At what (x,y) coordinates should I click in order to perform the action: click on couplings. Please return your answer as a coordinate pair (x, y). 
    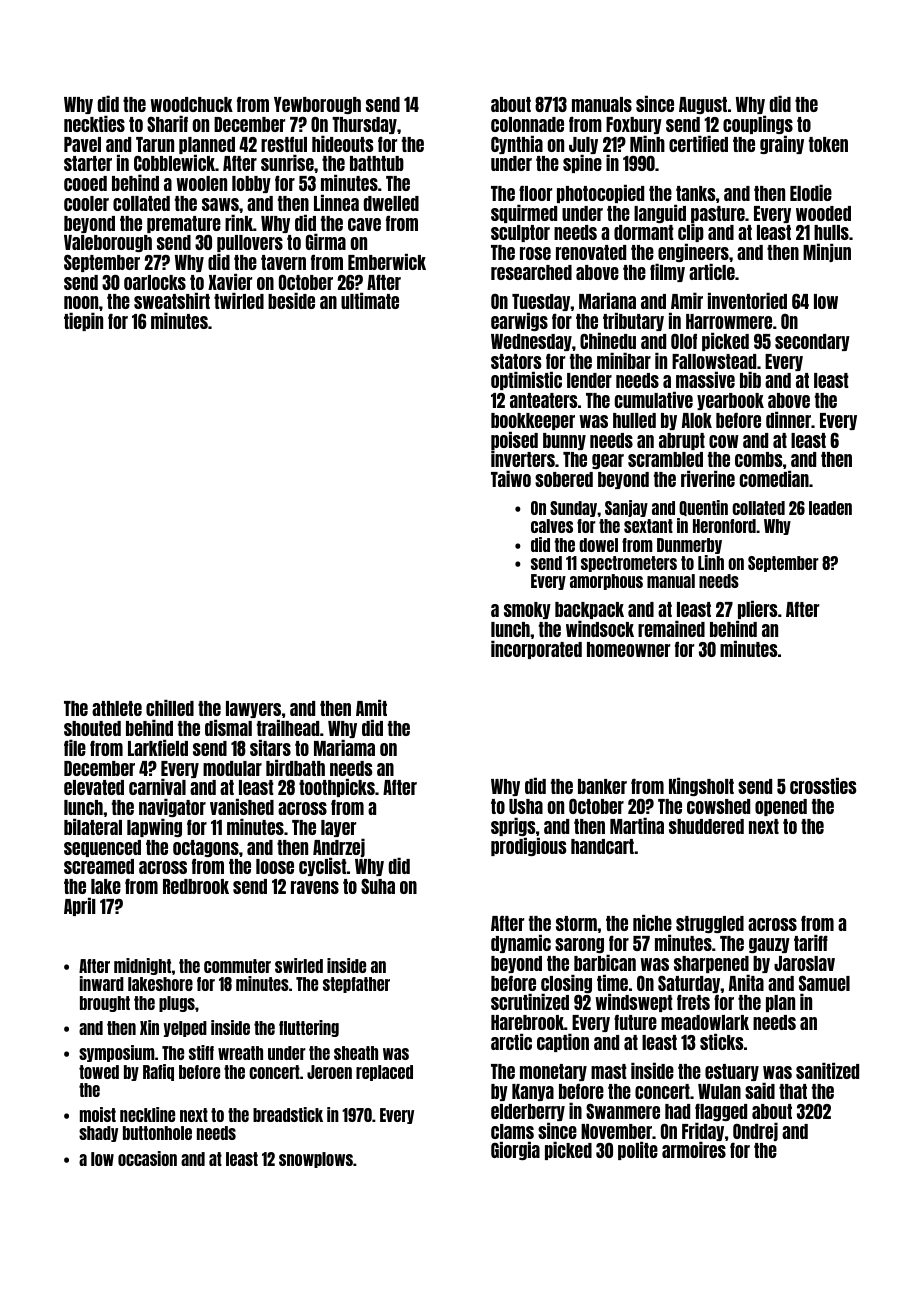
    Looking at the image, I should click on (758, 124).
